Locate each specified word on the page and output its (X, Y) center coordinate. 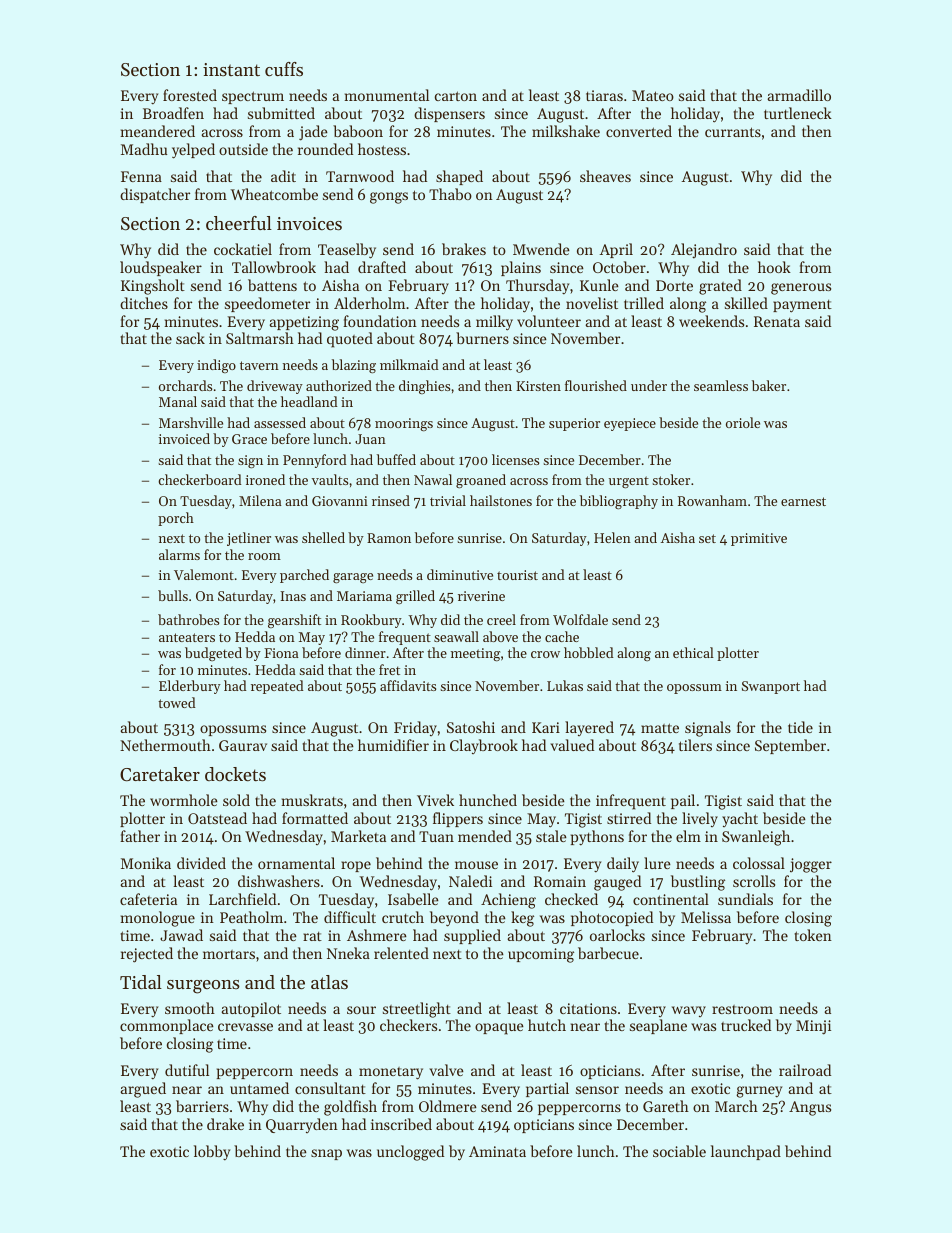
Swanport (771, 687)
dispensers (449, 114)
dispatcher (155, 195)
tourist (517, 575)
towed (177, 702)
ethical (693, 652)
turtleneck (798, 113)
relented (401, 953)
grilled (415, 597)
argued (143, 1090)
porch (176, 519)
